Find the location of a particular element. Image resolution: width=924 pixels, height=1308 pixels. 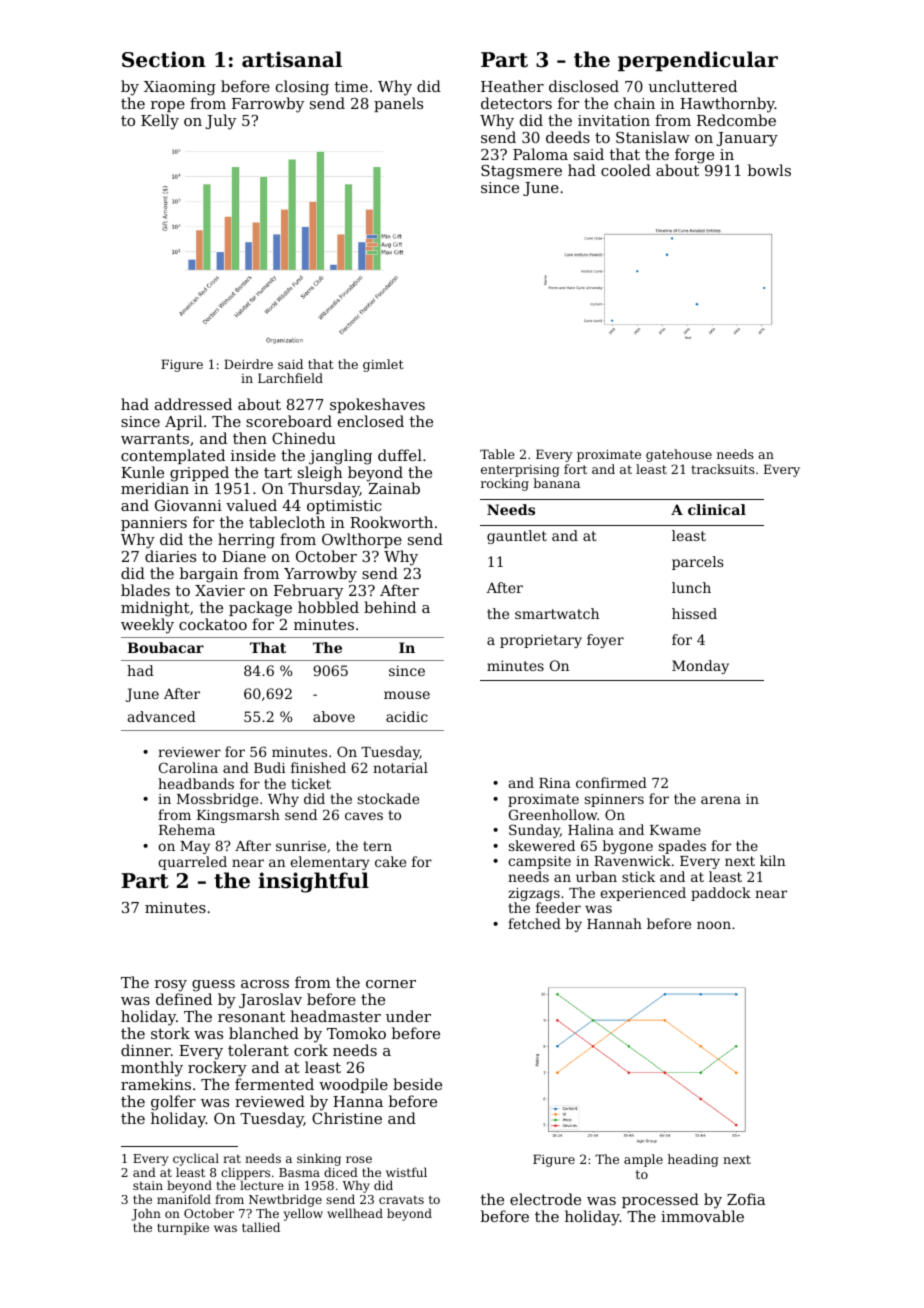

Xiaoming is located at coordinates (180, 88).
